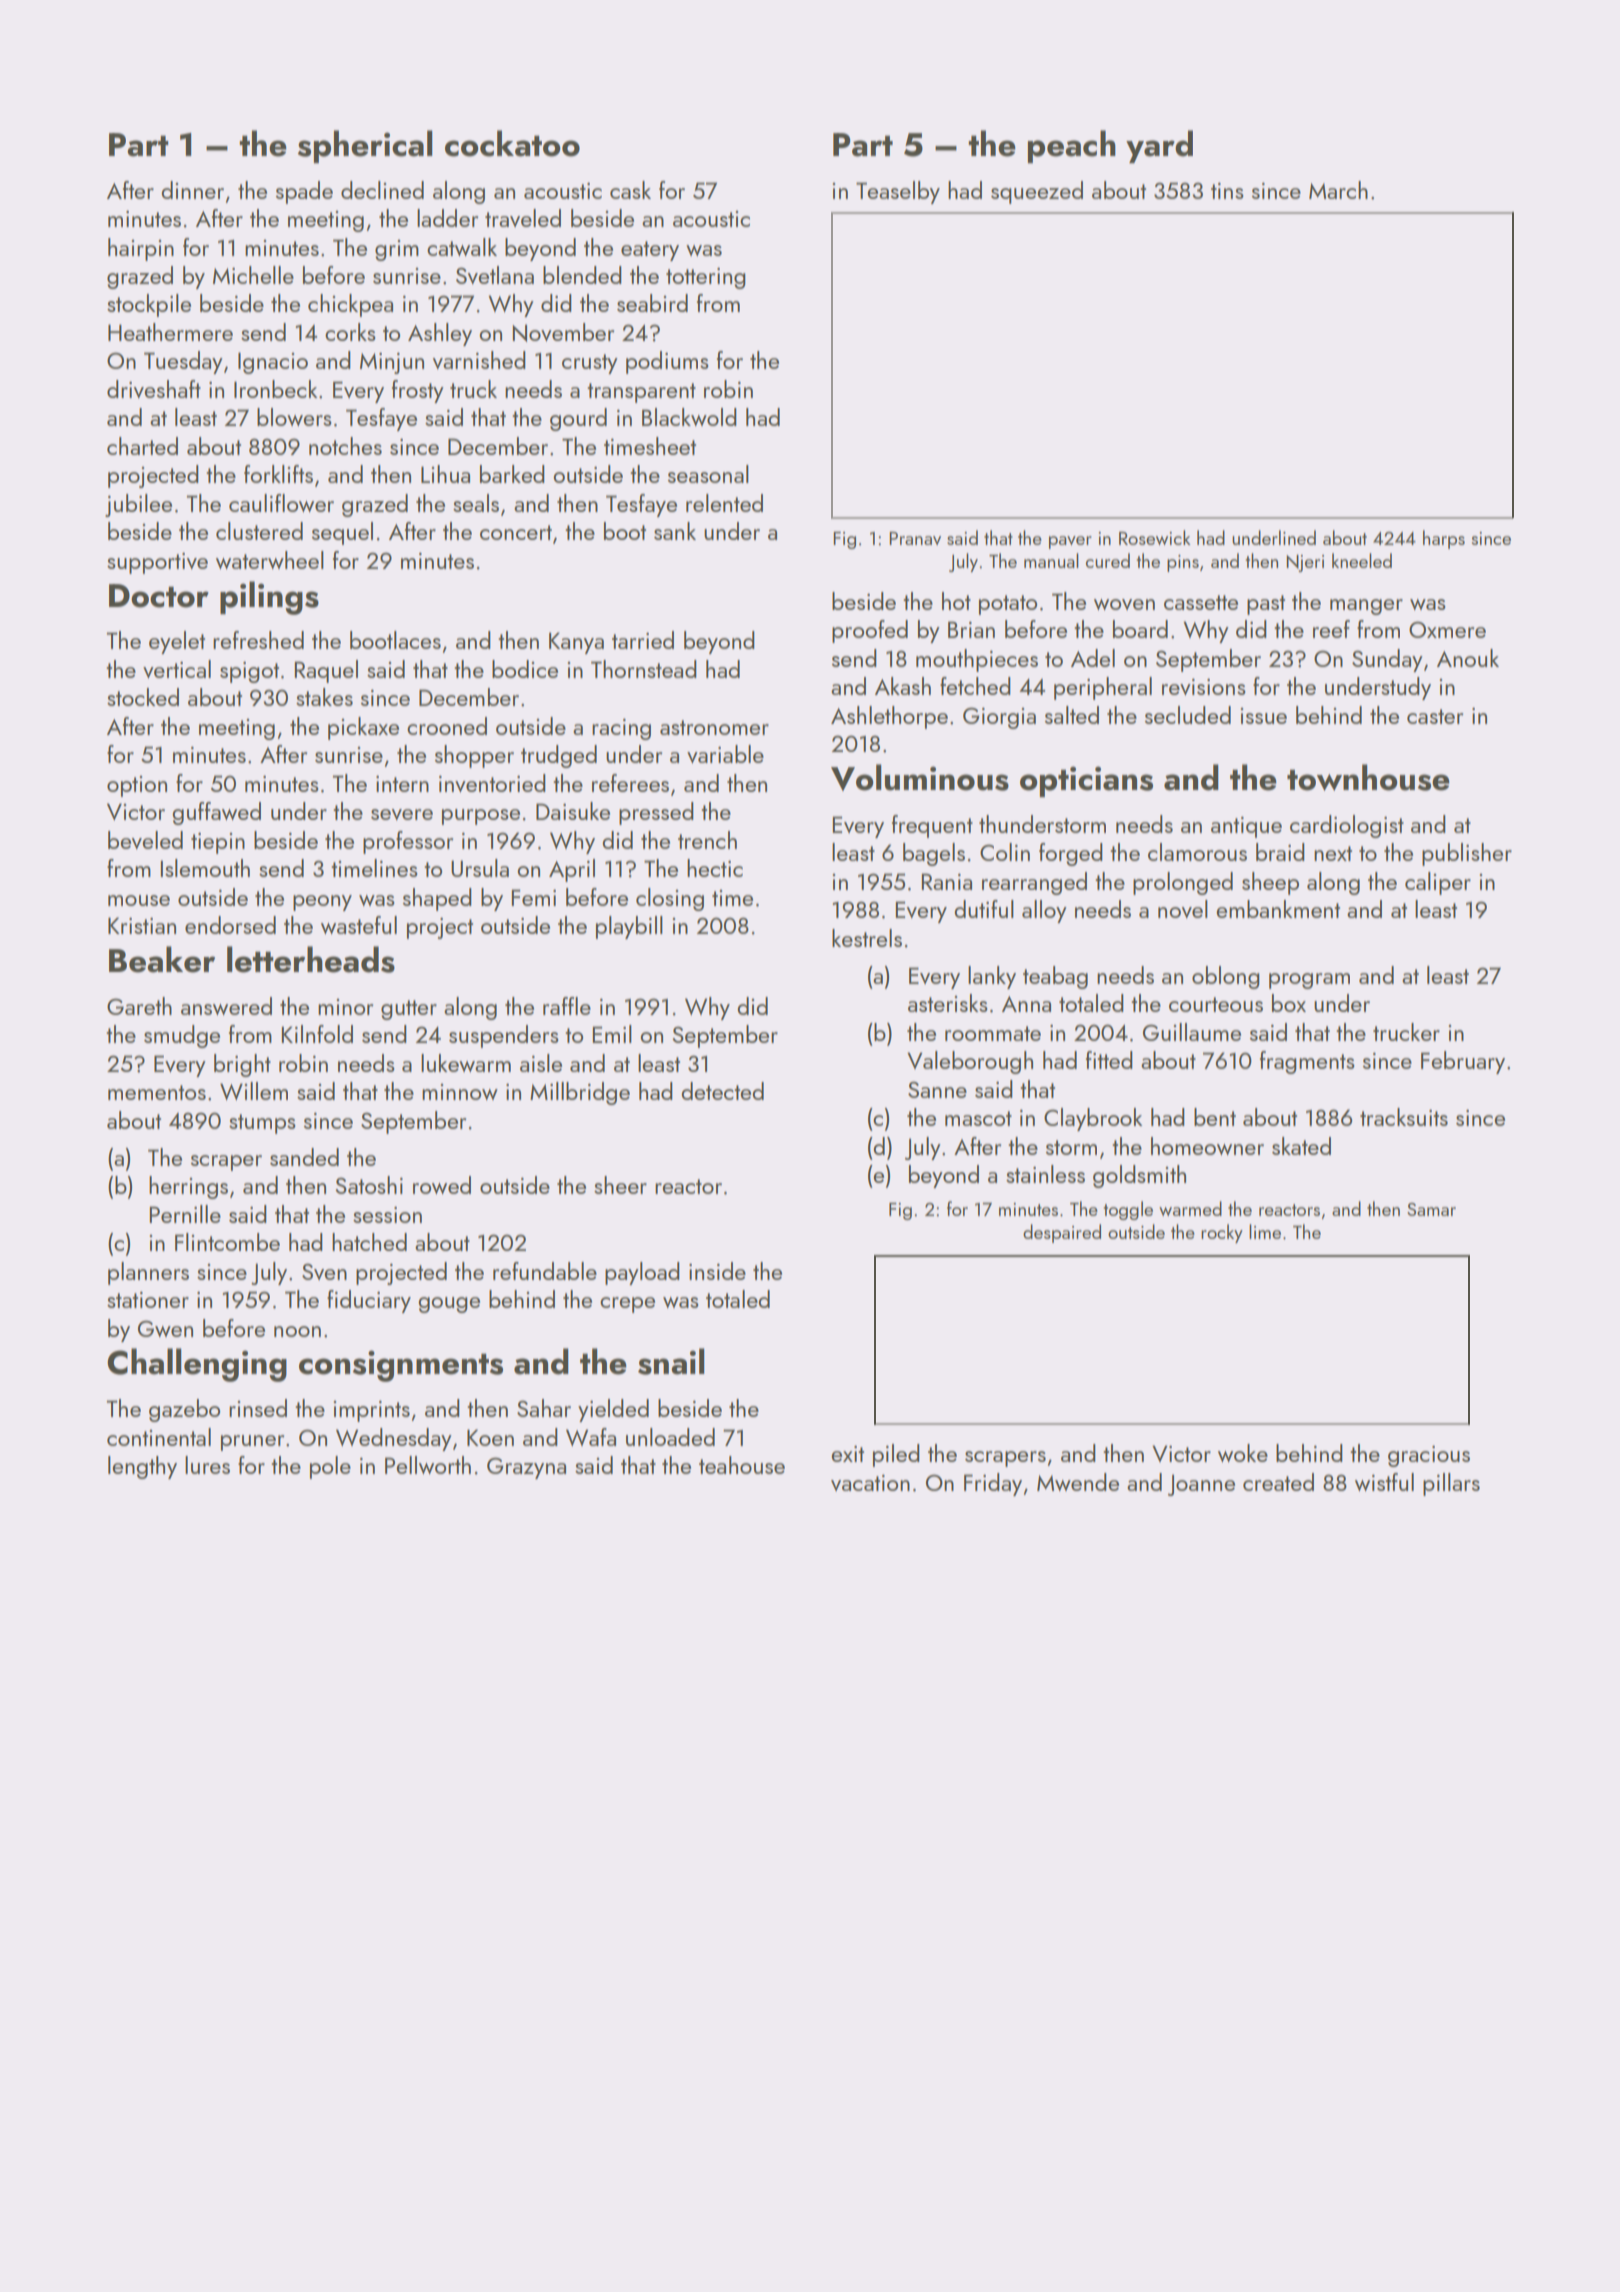 The image size is (1620, 2292). Describe the element at coordinates (1444, 539) in the screenshot. I see `harps` at that location.
